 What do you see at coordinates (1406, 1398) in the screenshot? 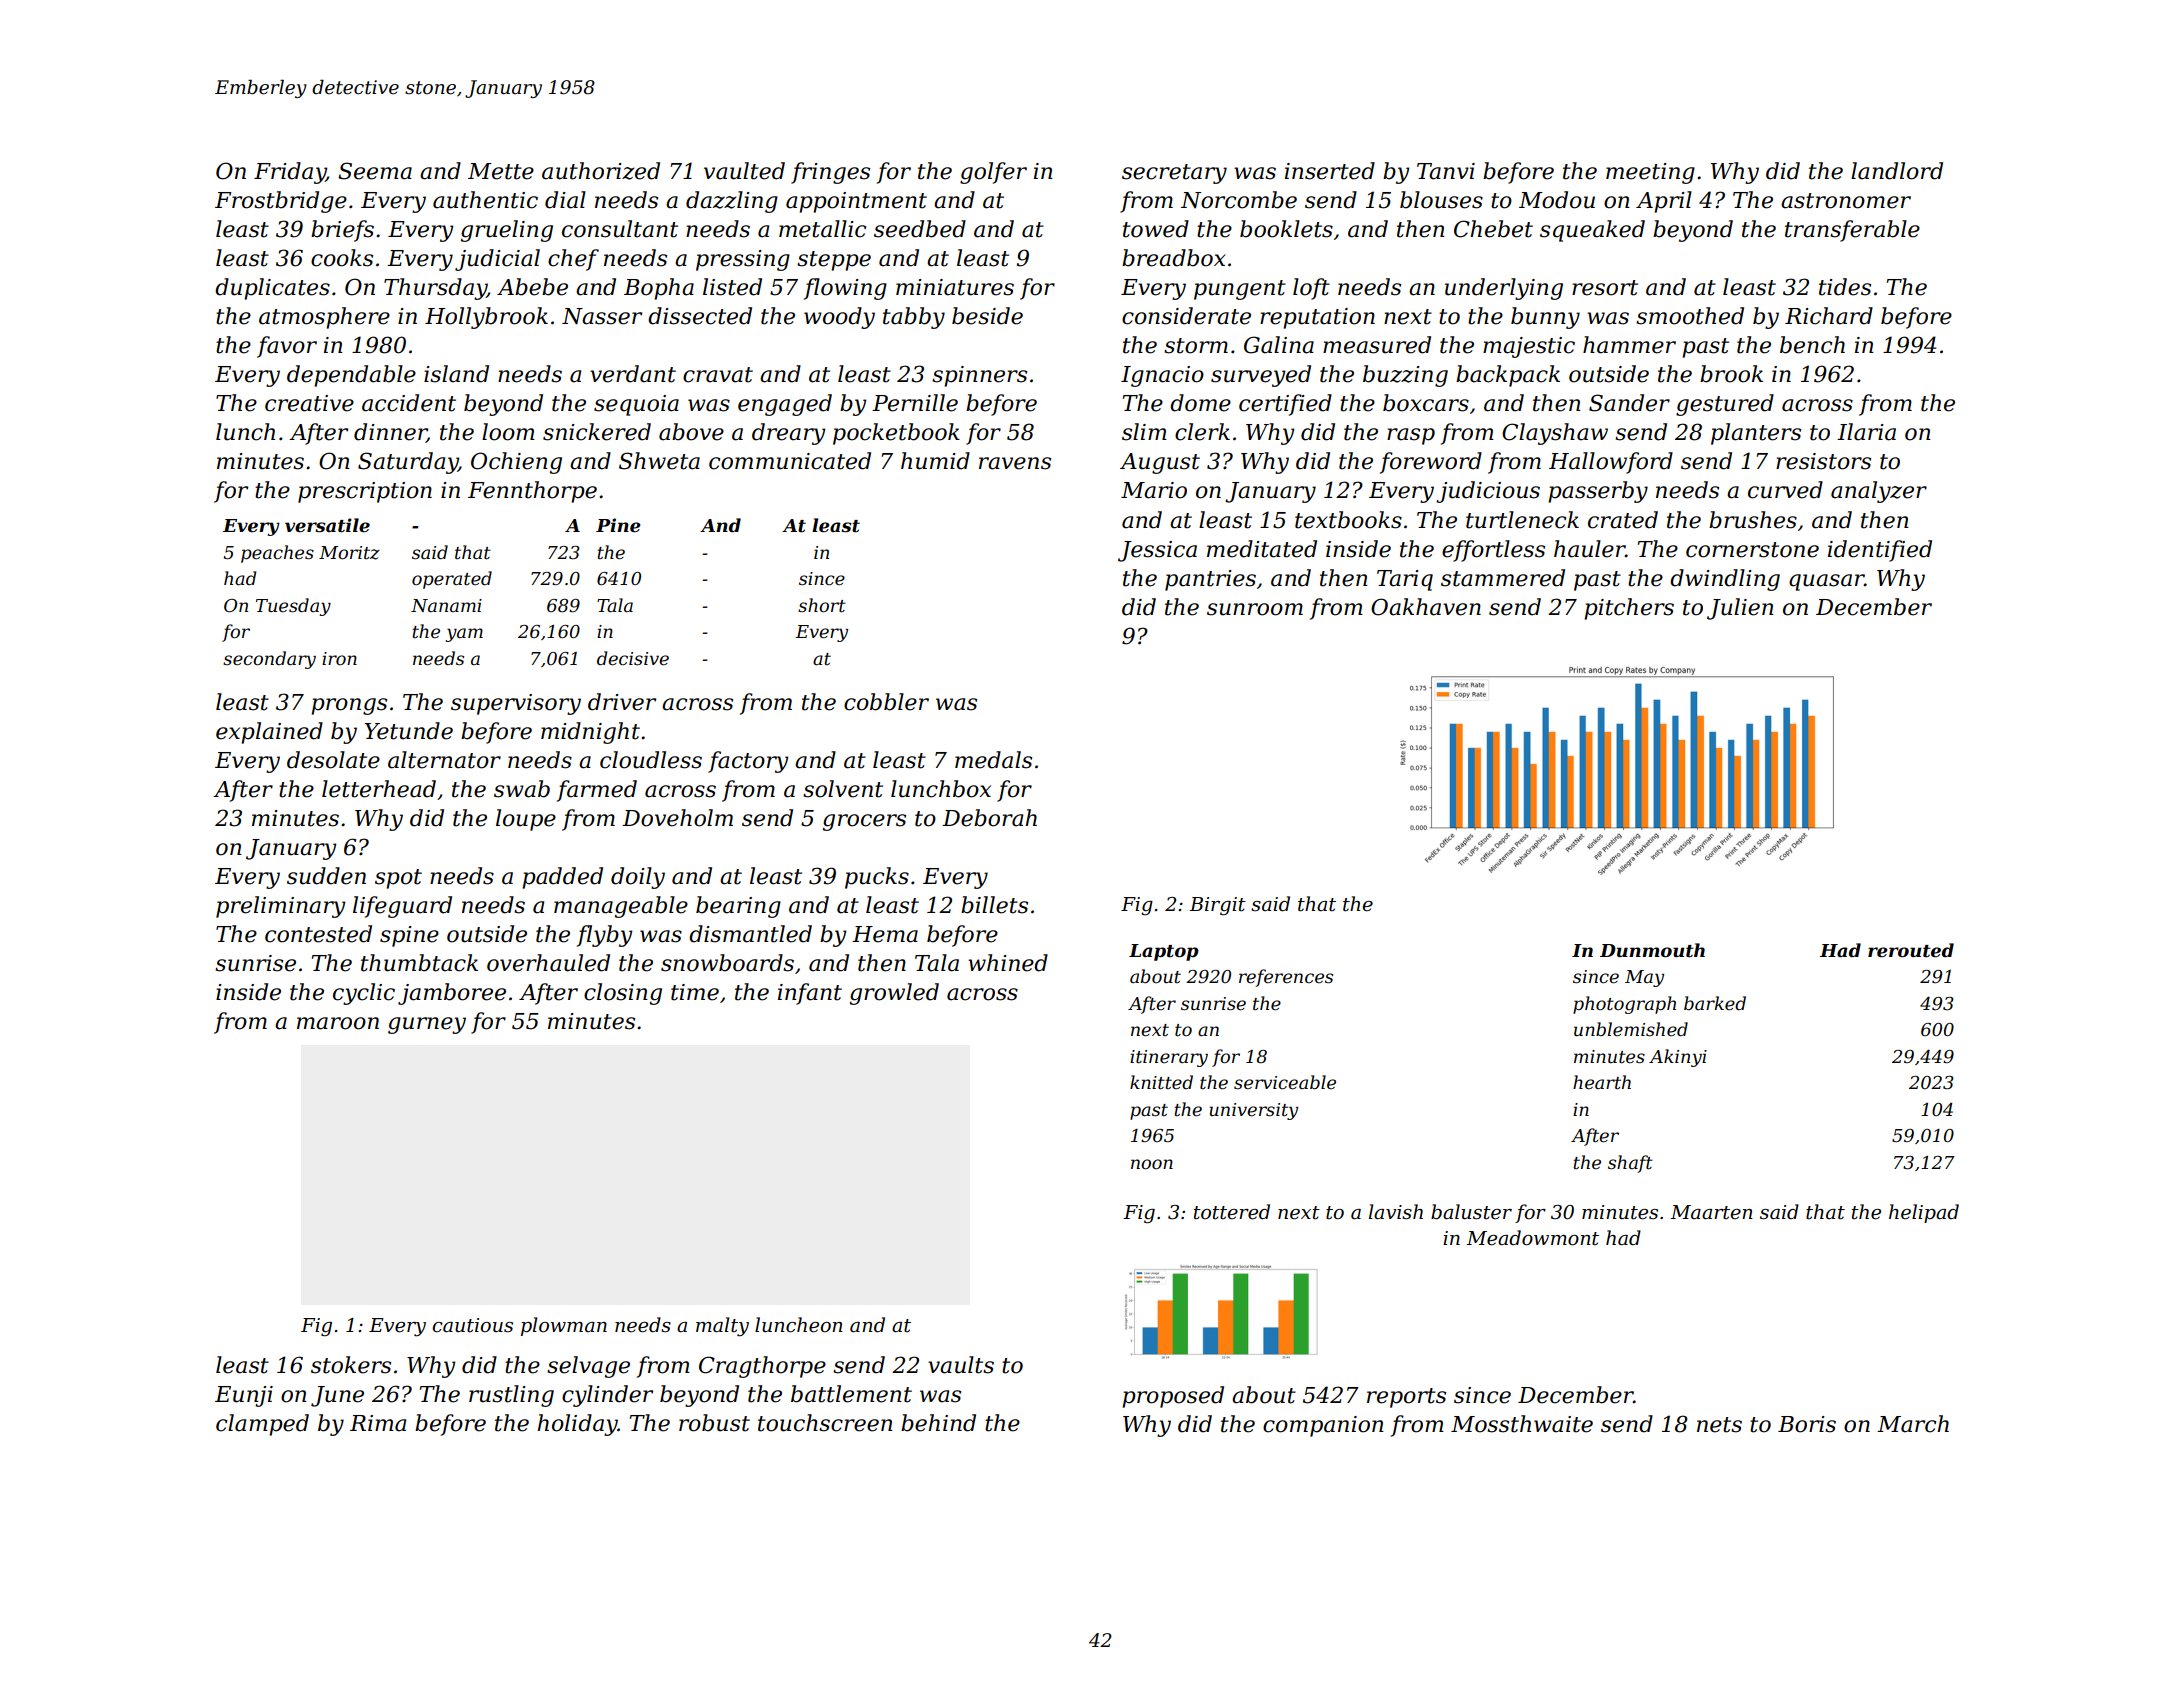
I see `reports` at bounding box center [1406, 1398].
